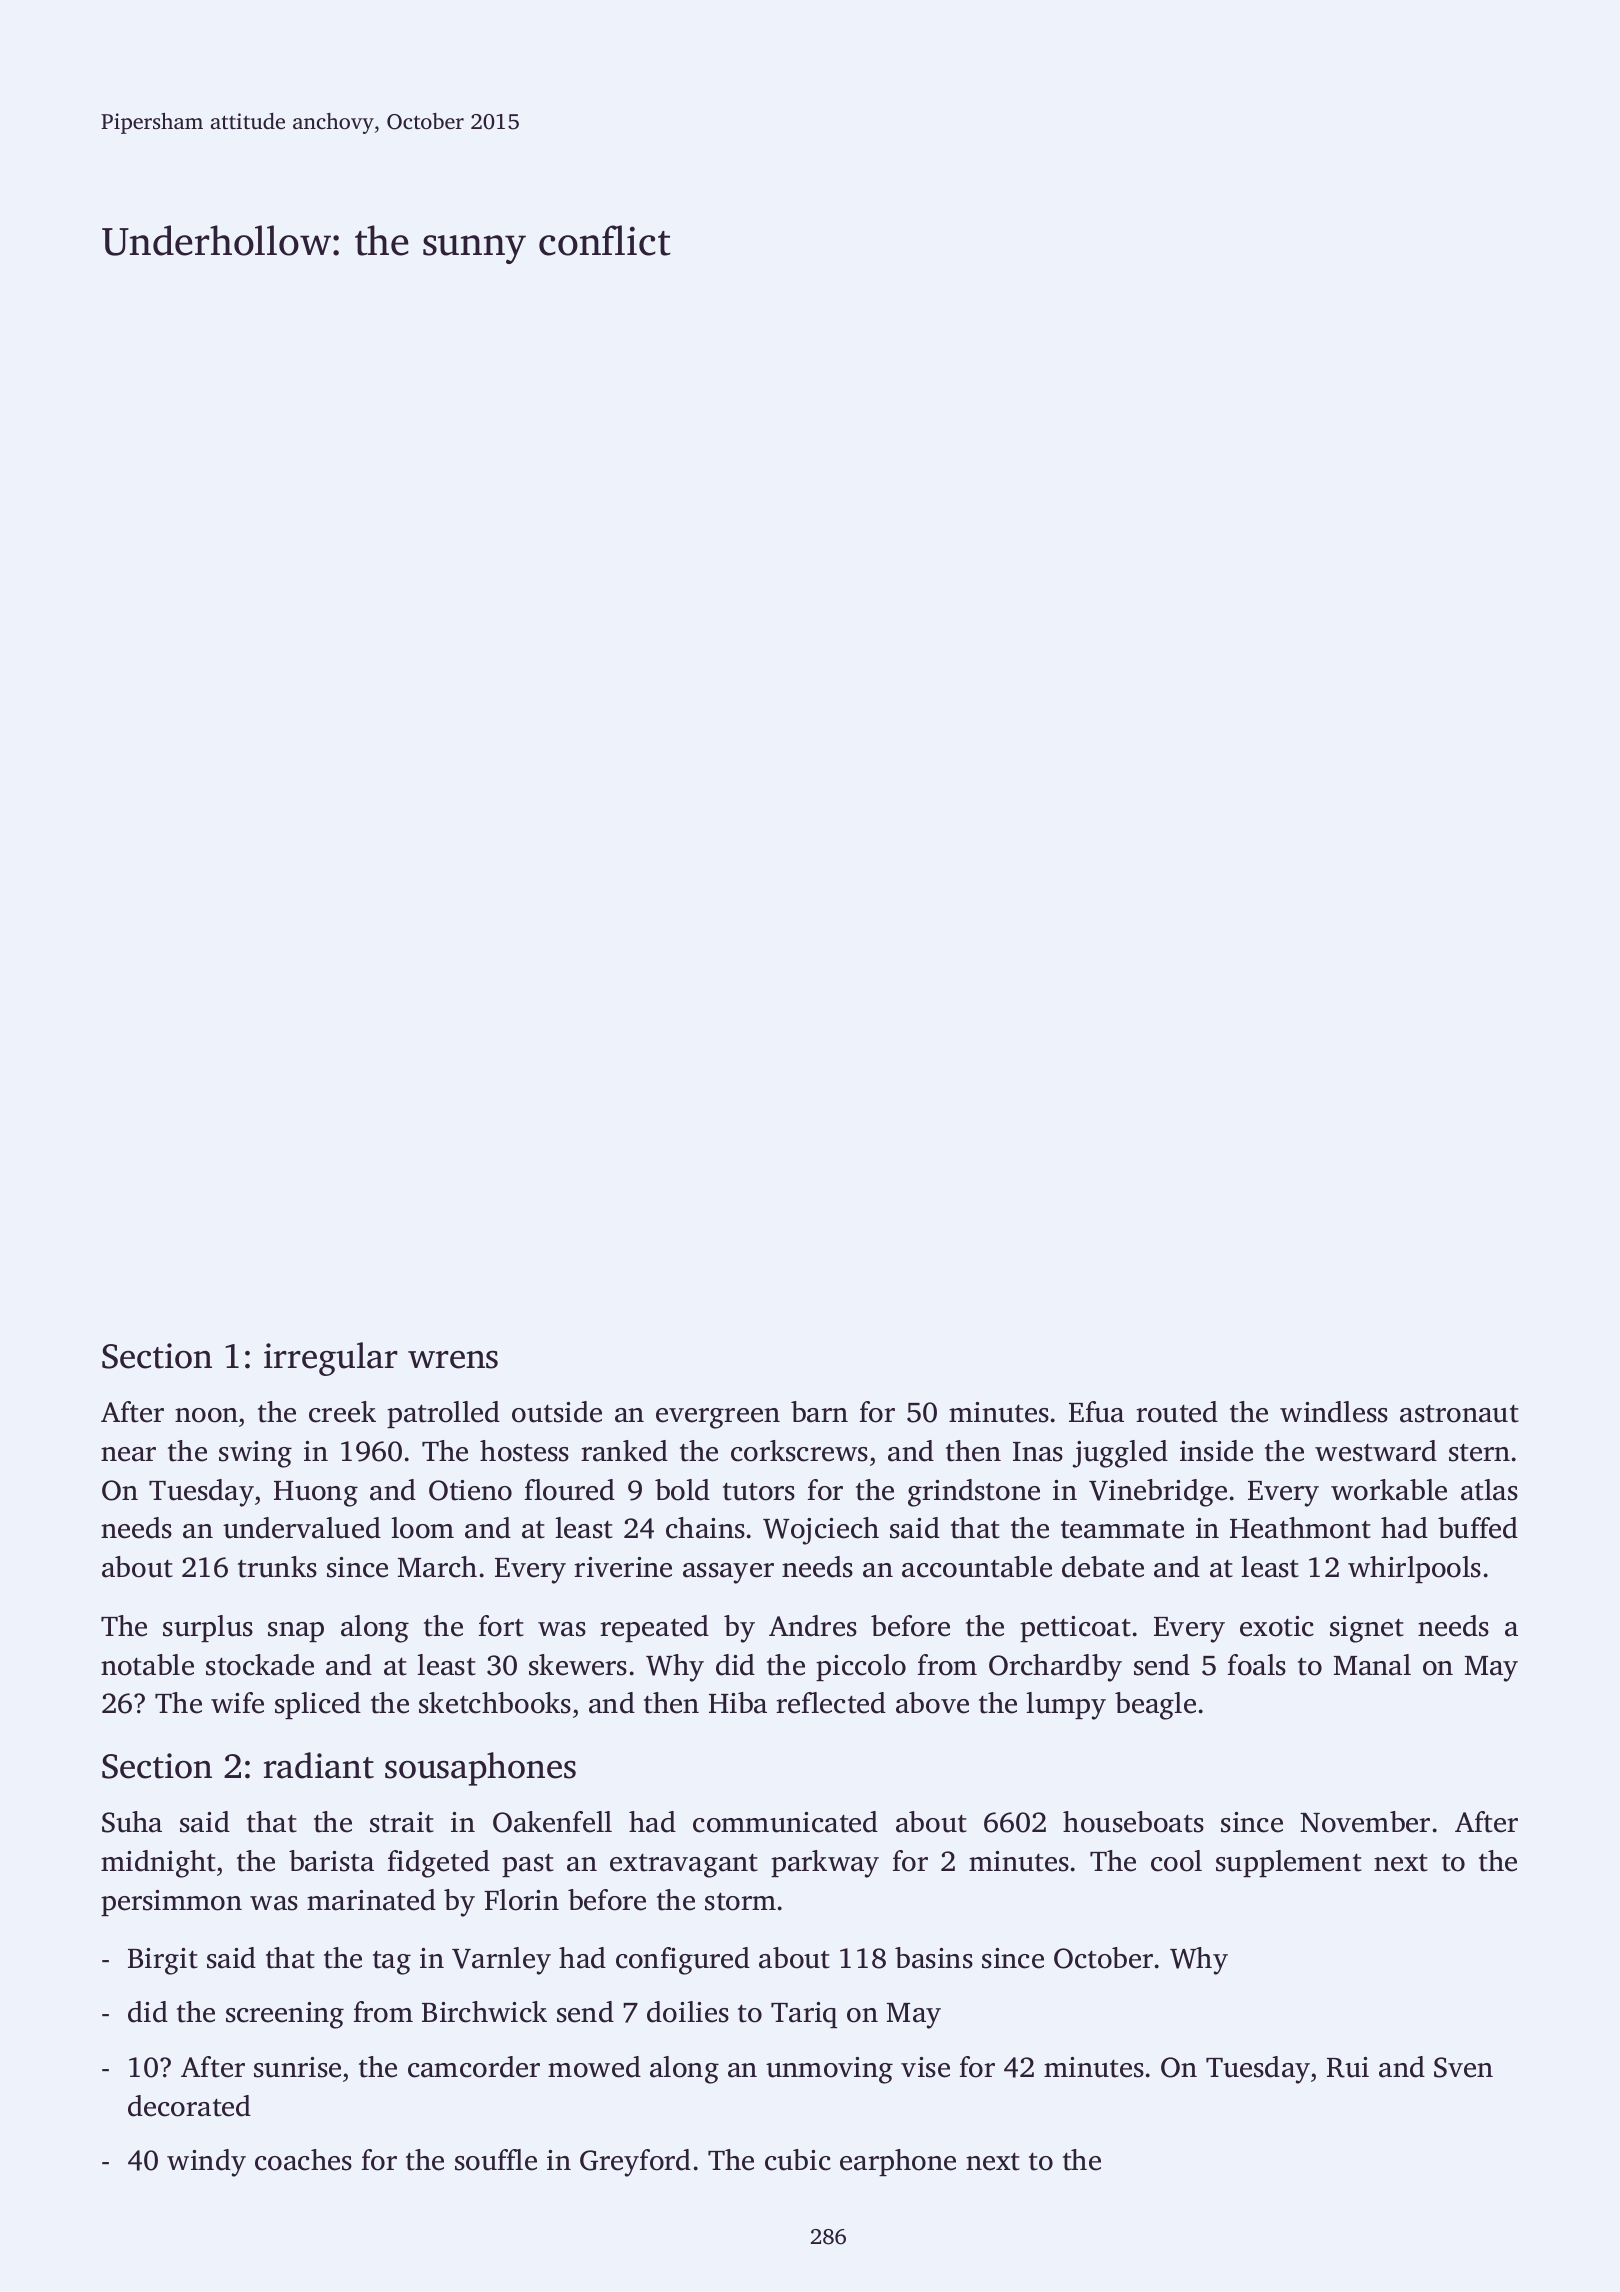  I want to click on stockade, so click(260, 1665).
